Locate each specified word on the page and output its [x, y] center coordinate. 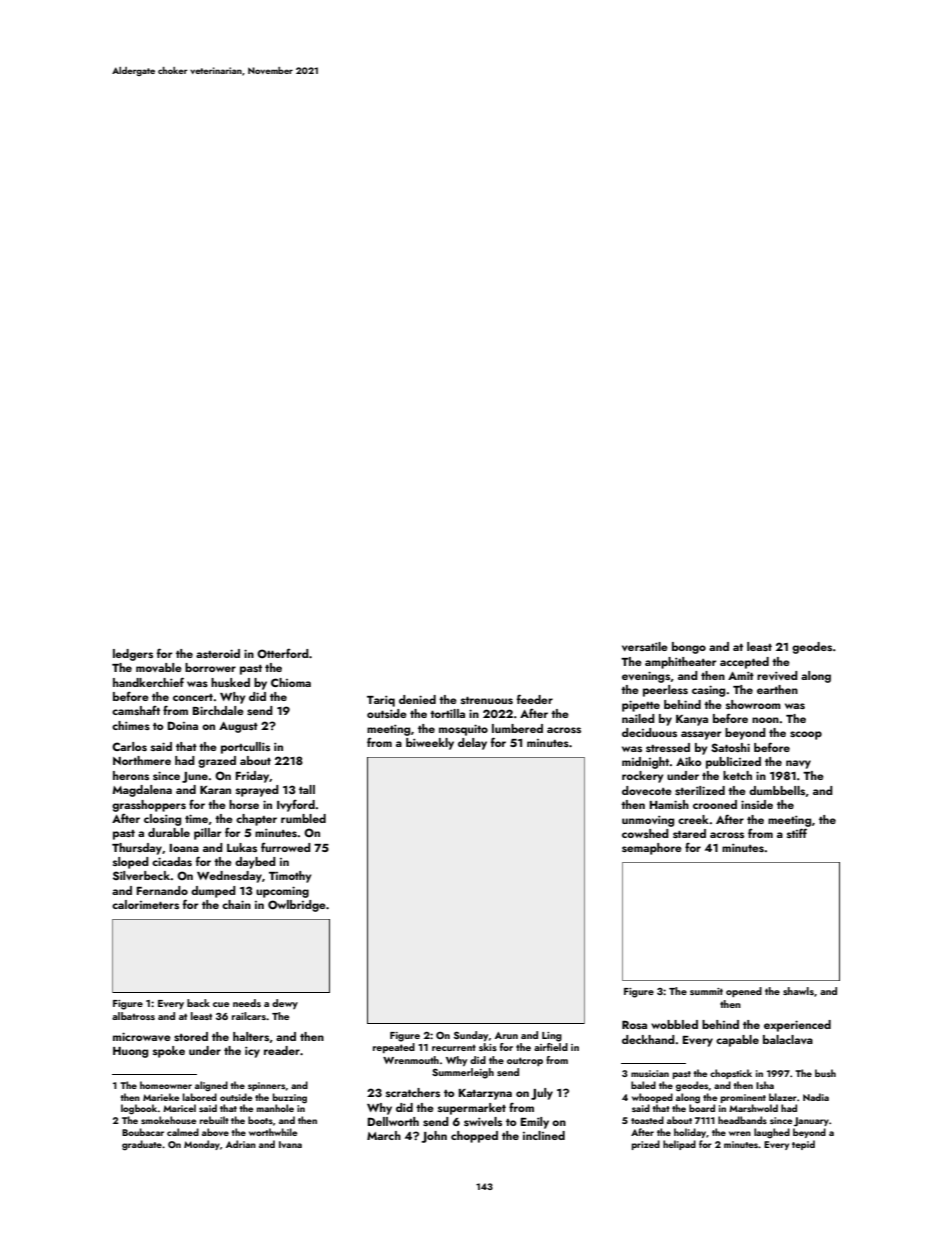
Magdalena [142, 791]
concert [193, 697]
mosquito [463, 730]
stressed [668, 747]
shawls [798, 991]
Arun [506, 1035]
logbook [139, 1109]
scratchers [413, 1092]
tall [307, 789]
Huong [130, 1052]
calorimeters [145, 904]
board [702, 1108]
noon [765, 720]
